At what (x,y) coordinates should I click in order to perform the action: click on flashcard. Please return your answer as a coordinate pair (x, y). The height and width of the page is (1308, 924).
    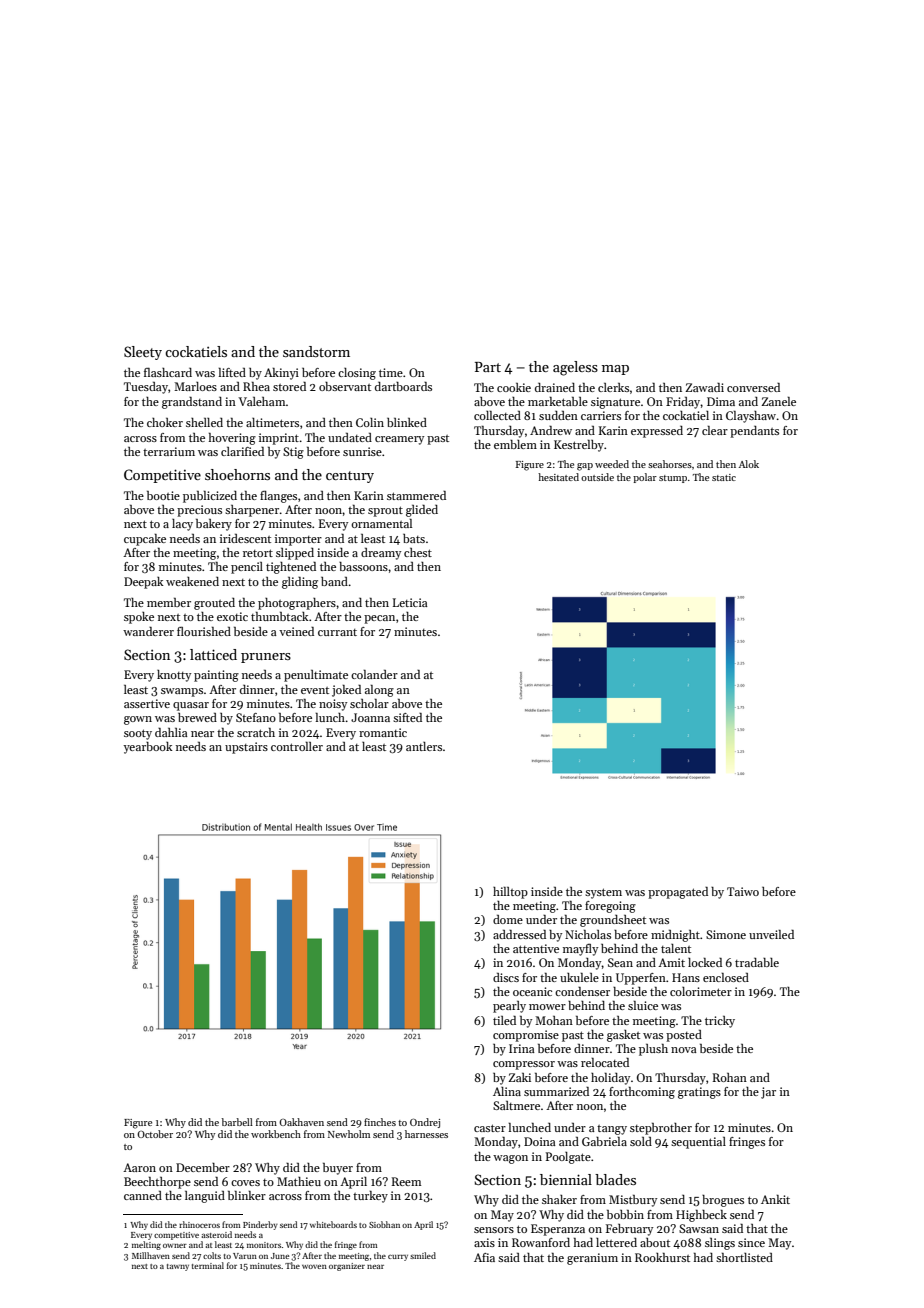
    Looking at the image, I should click on (168, 372).
